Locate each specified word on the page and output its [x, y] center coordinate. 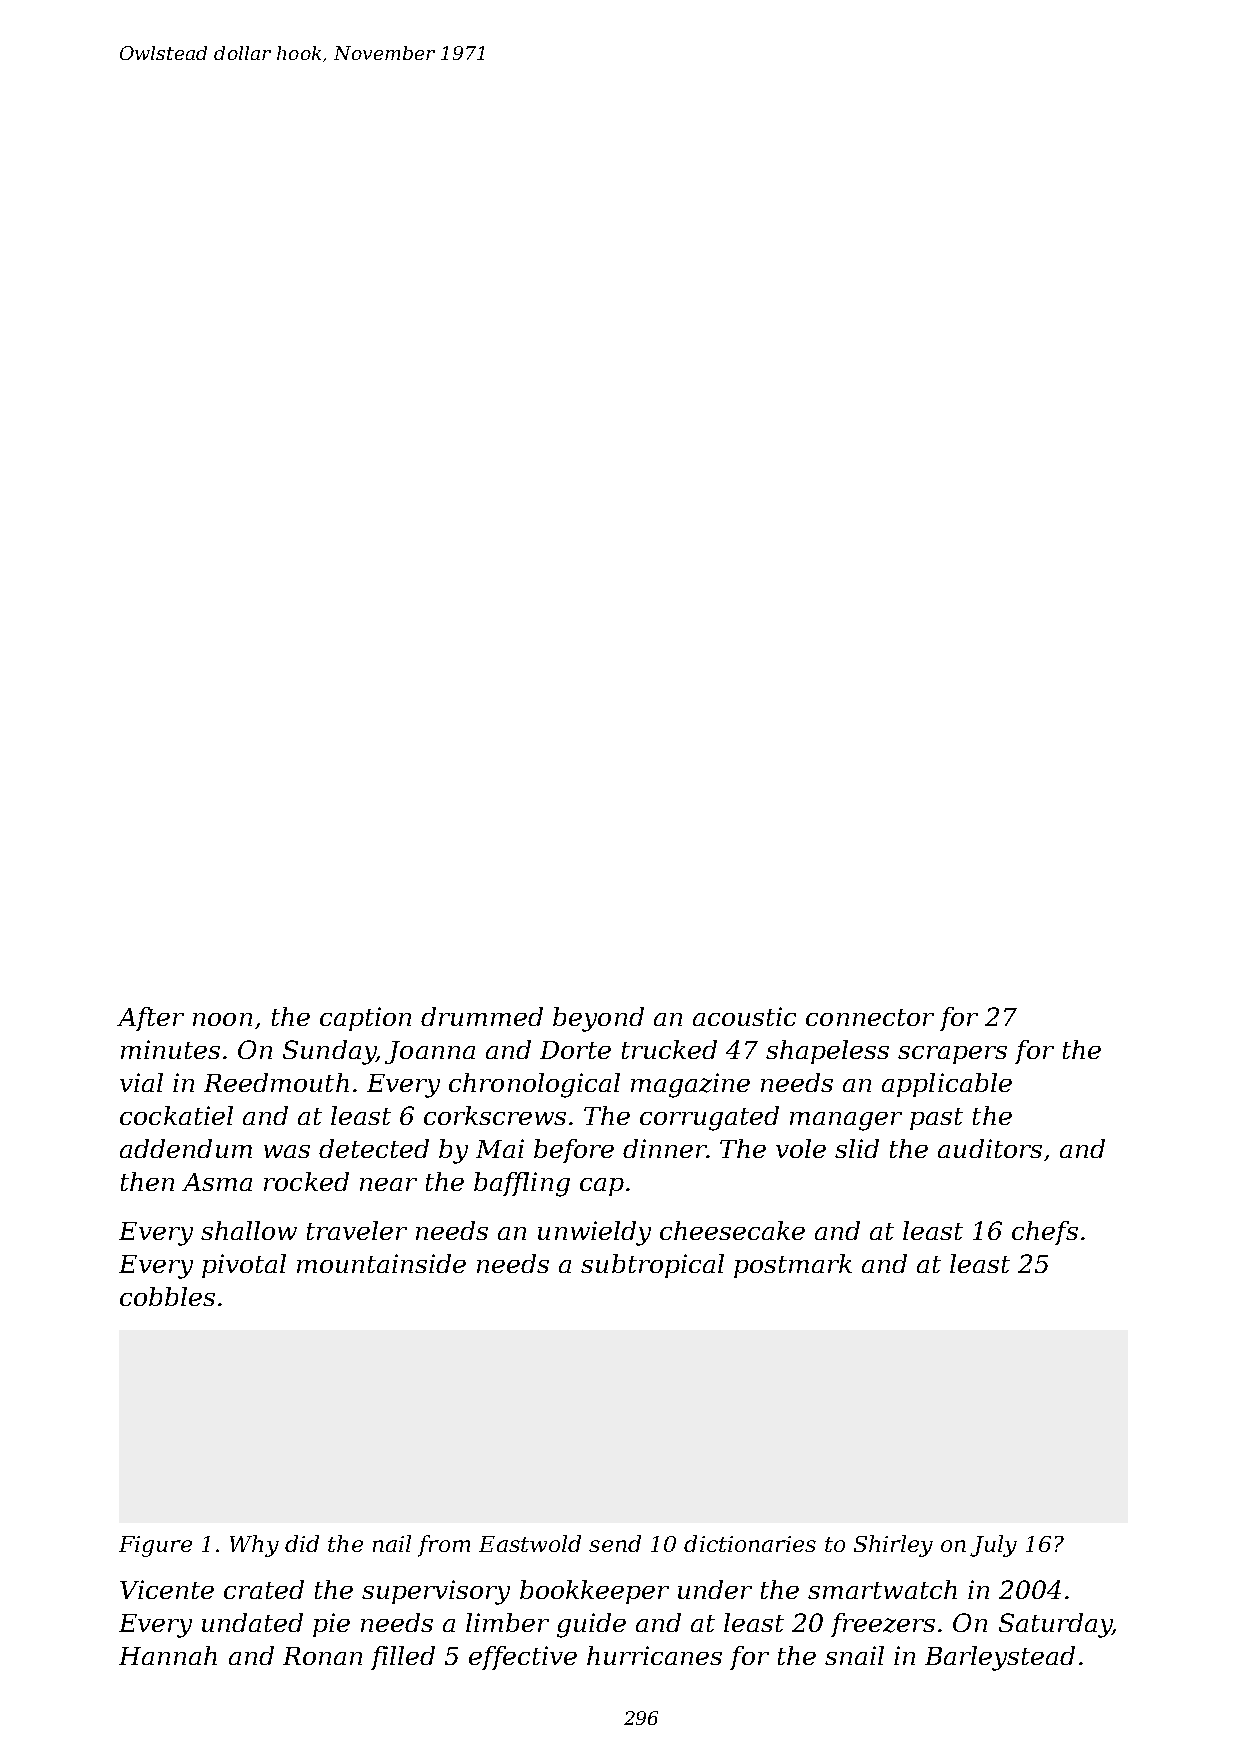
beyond [598, 1019]
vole [801, 1148]
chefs [1045, 1233]
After [150, 1019]
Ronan [322, 1656]
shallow [249, 1230]
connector [870, 1017]
